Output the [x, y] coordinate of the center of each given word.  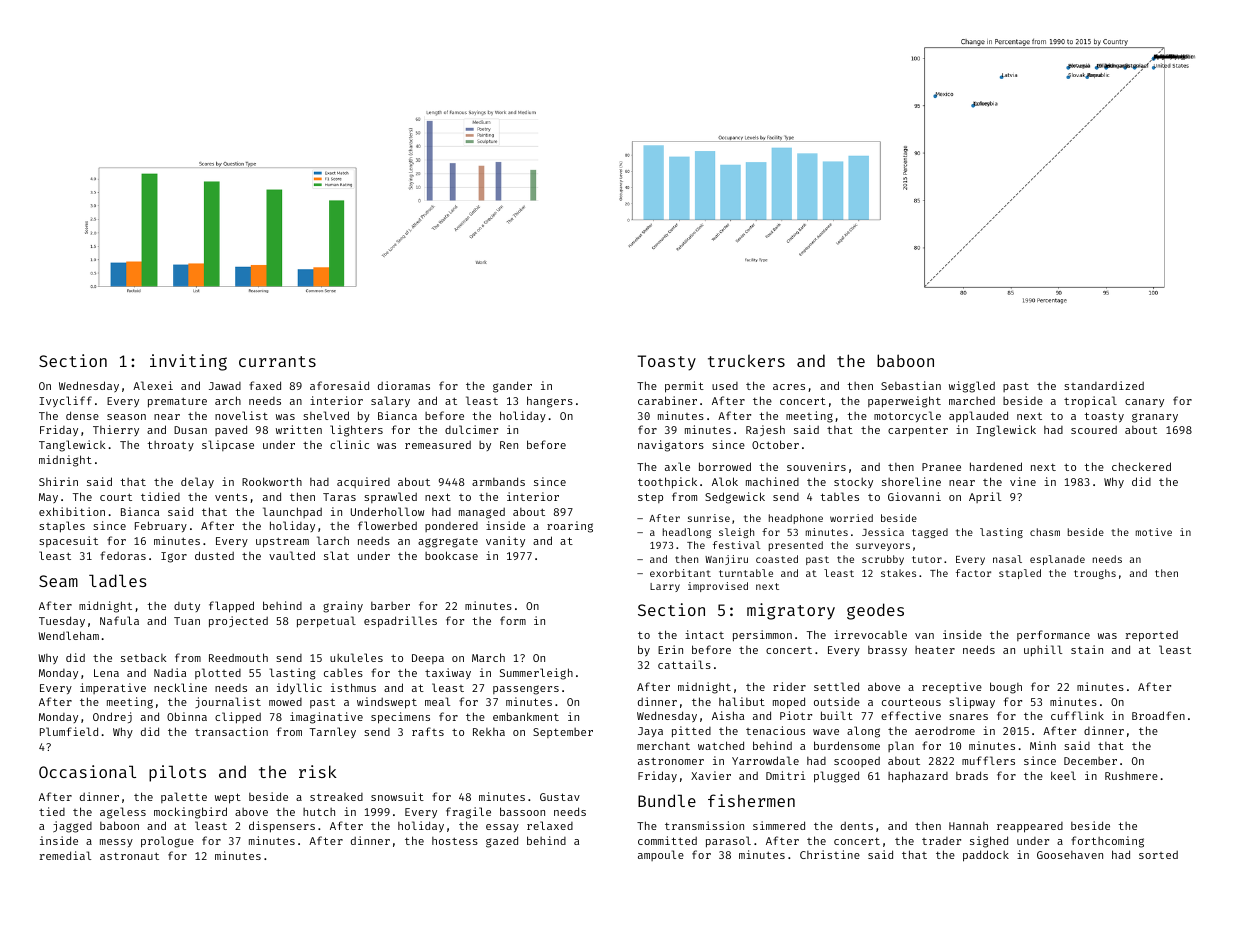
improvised [718, 587]
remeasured [438, 445]
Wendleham [68, 635]
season [126, 417]
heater [935, 650]
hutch [319, 812]
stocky [853, 482]
